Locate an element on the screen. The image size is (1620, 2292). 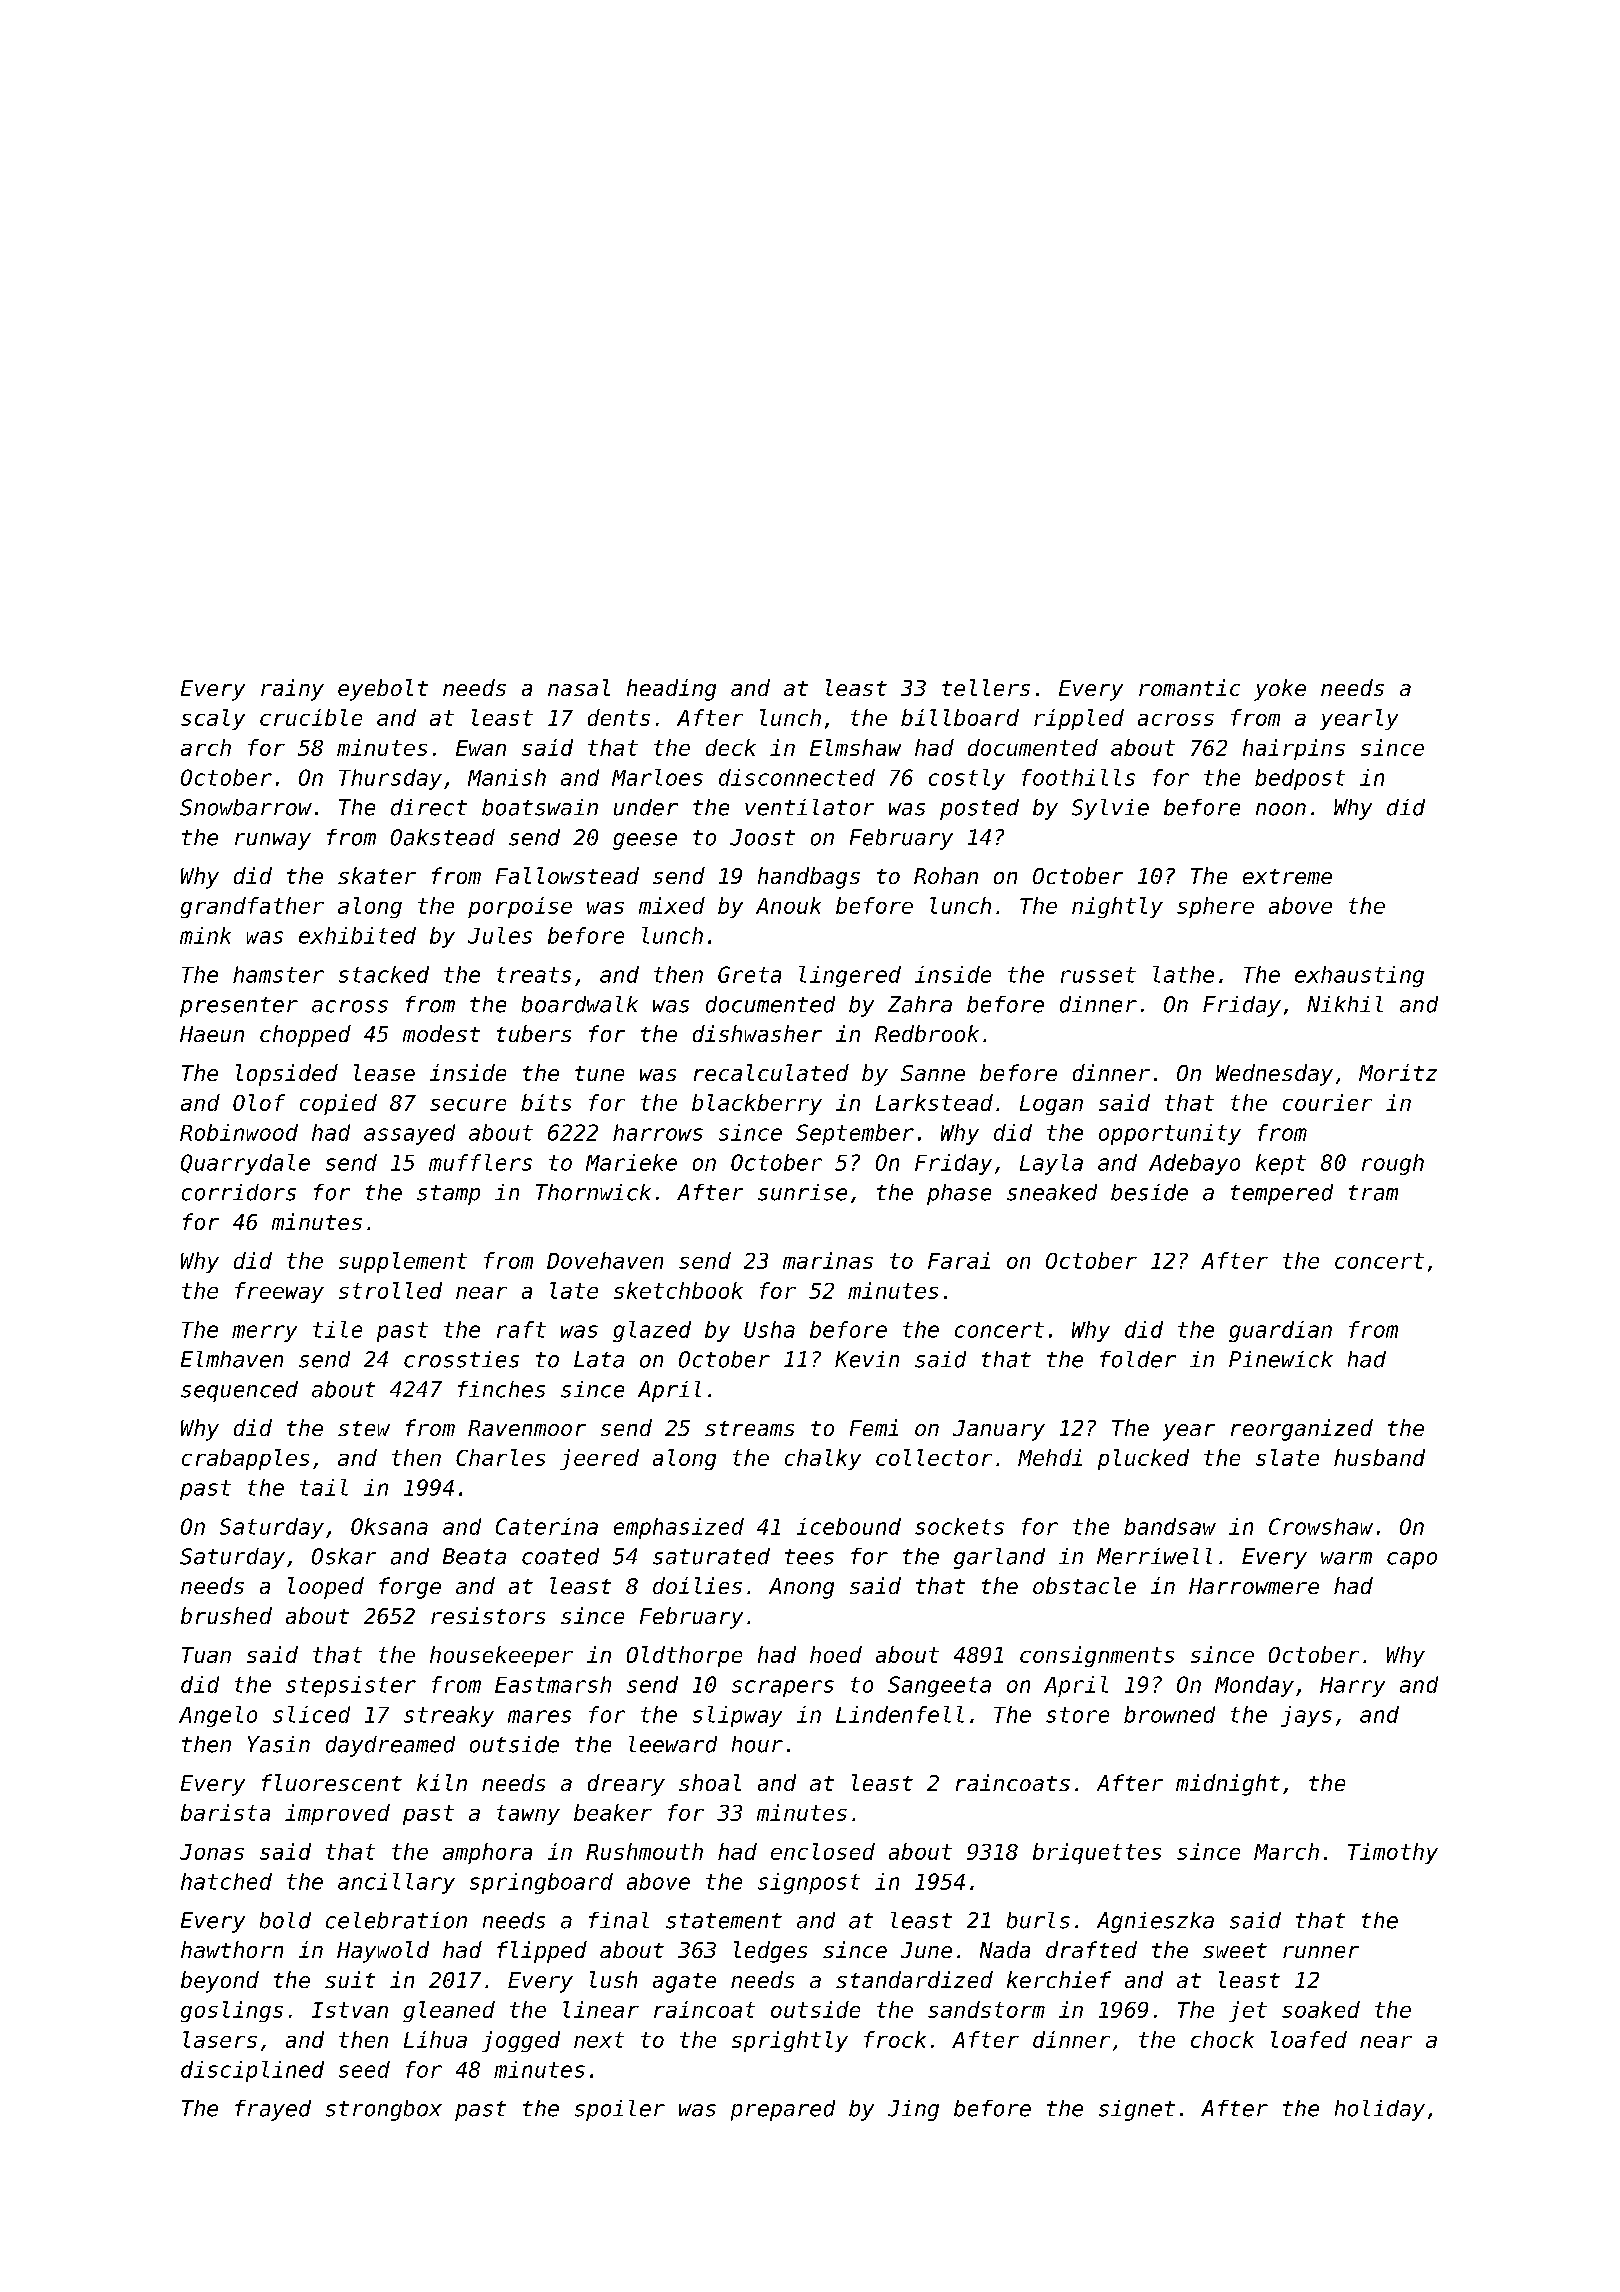
strongbox is located at coordinates (384, 2110).
